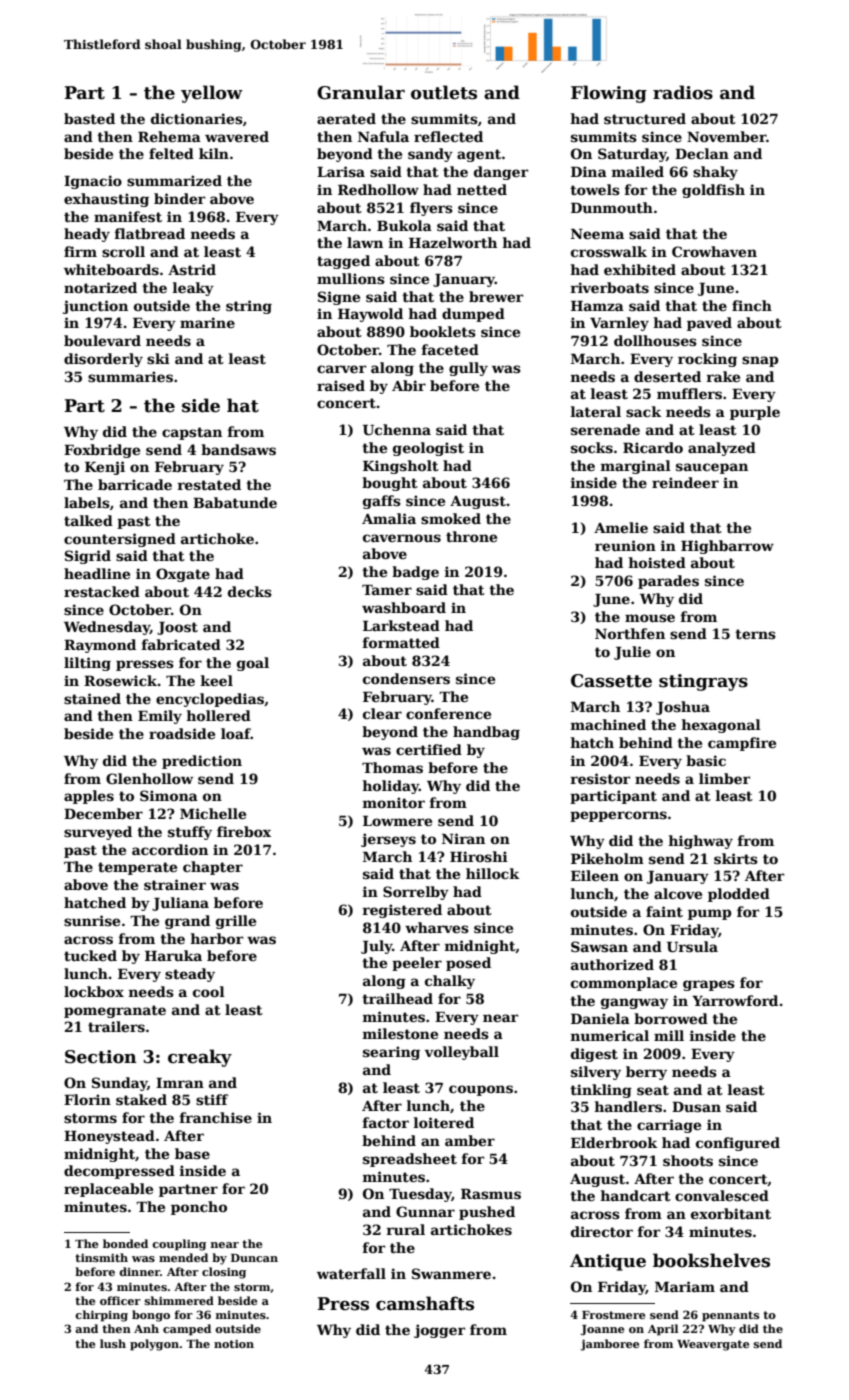 The width and height of the screenshot is (849, 1400). Describe the element at coordinates (393, 802) in the screenshot. I see `monitor` at that location.
